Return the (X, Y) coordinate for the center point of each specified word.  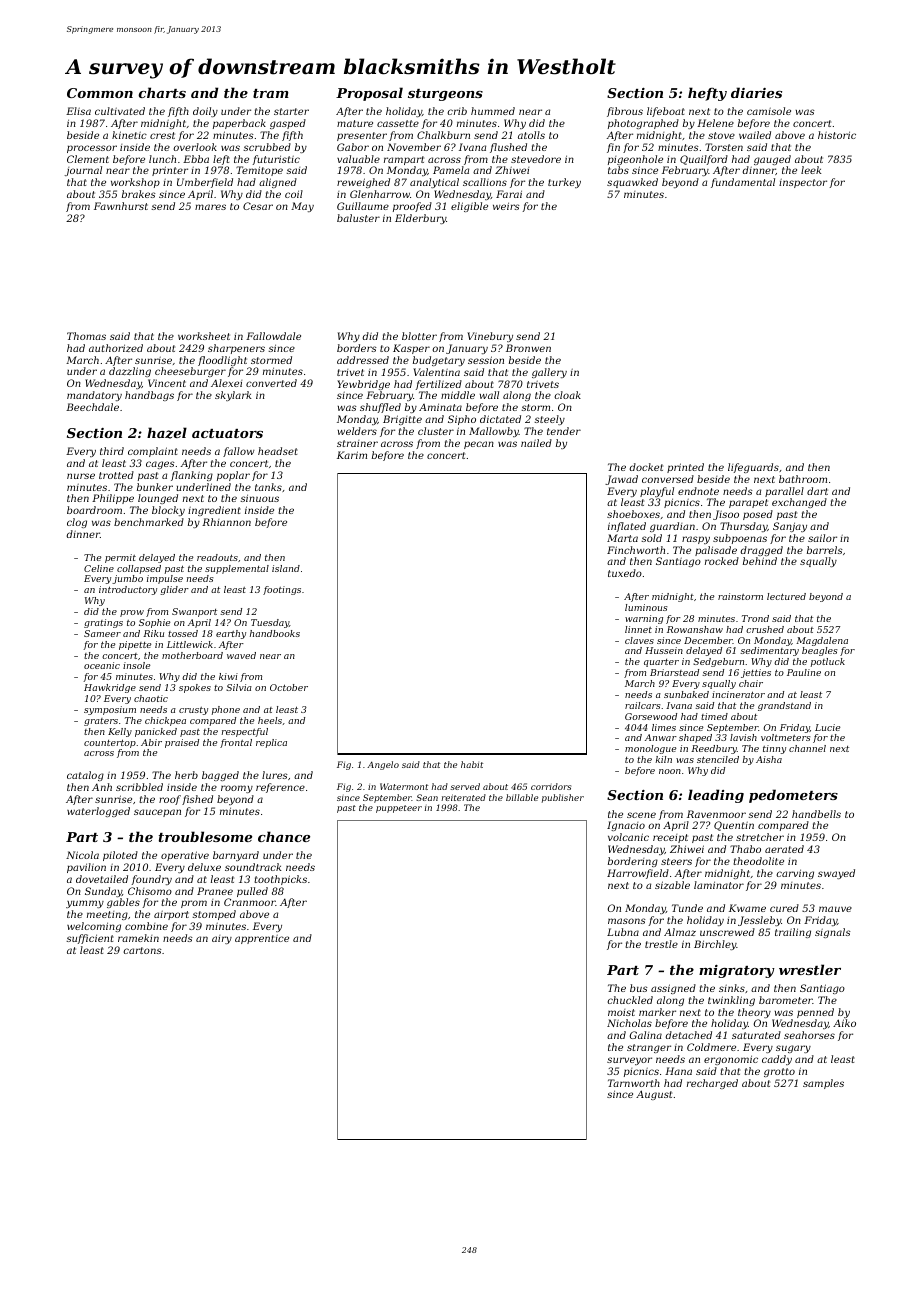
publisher (563, 798)
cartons (142, 950)
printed (685, 468)
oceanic (102, 665)
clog (77, 523)
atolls (531, 135)
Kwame (747, 908)
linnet (638, 629)
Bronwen (528, 348)
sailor (822, 538)
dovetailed (102, 879)
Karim (352, 455)
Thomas (86, 336)
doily (205, 112)
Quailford (704, 160)
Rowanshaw (695, 629)
